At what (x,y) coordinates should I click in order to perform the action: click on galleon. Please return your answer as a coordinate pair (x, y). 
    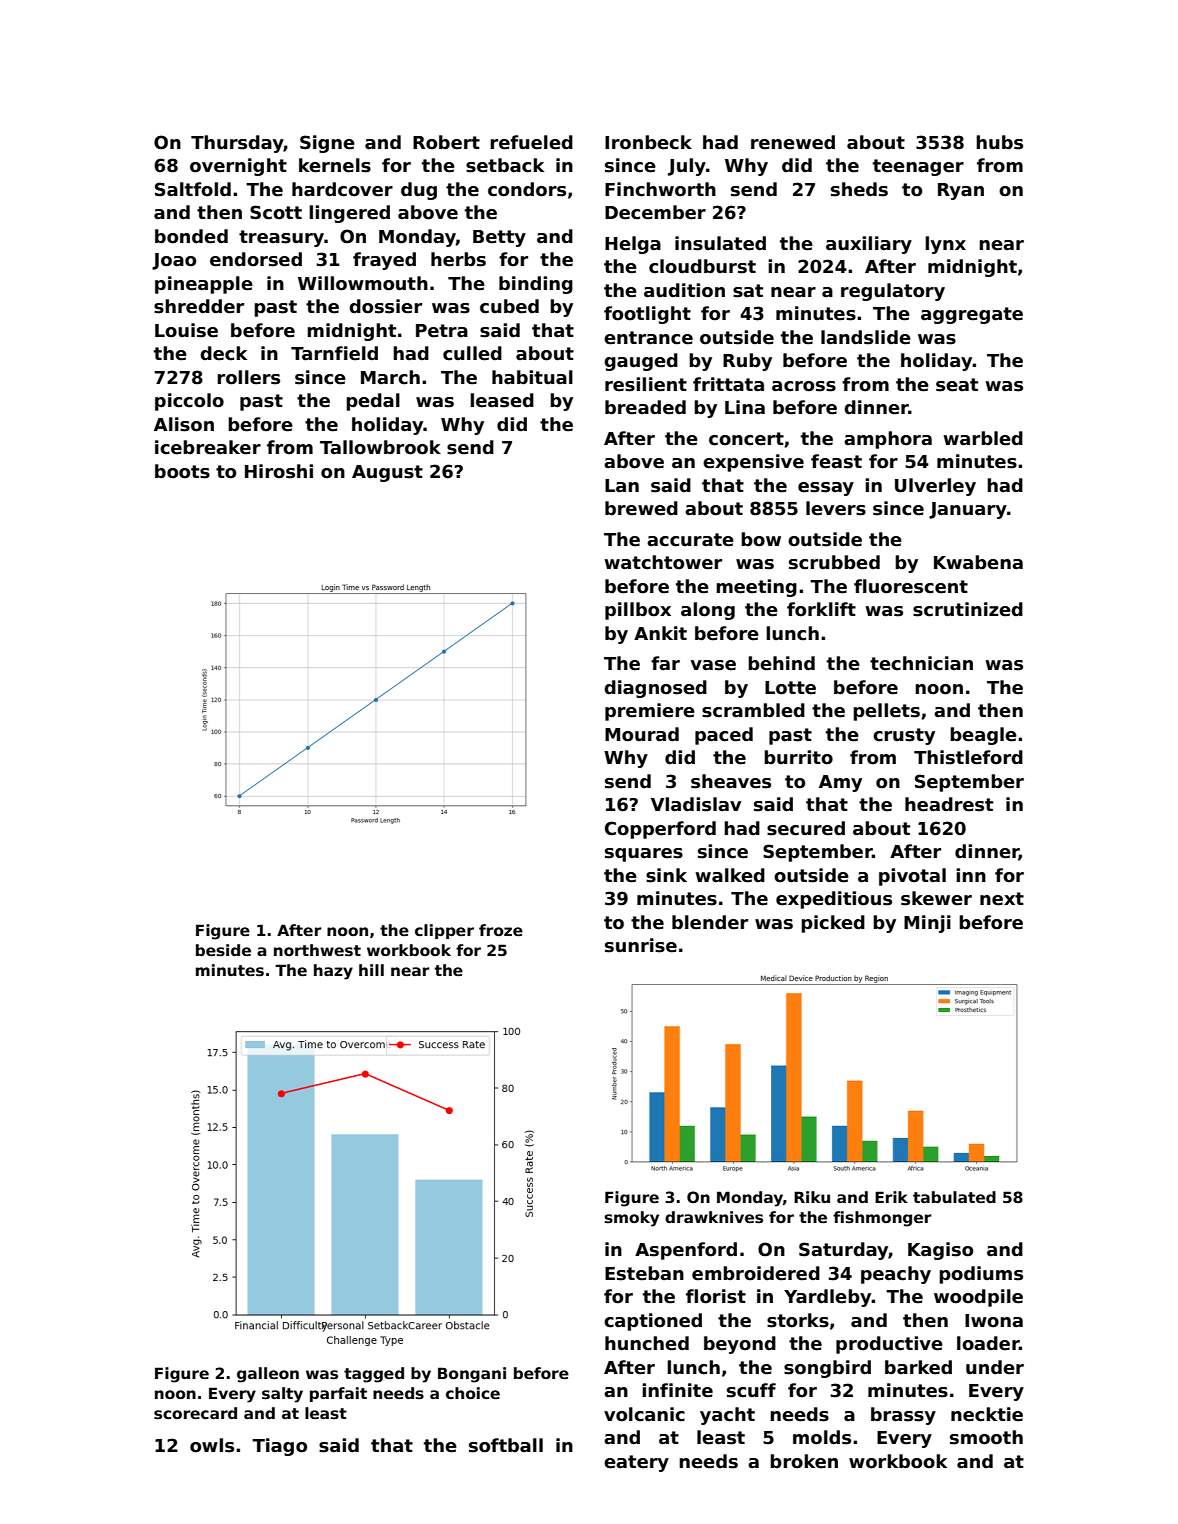
    Looking at the image, I should click on (268, 1375).
